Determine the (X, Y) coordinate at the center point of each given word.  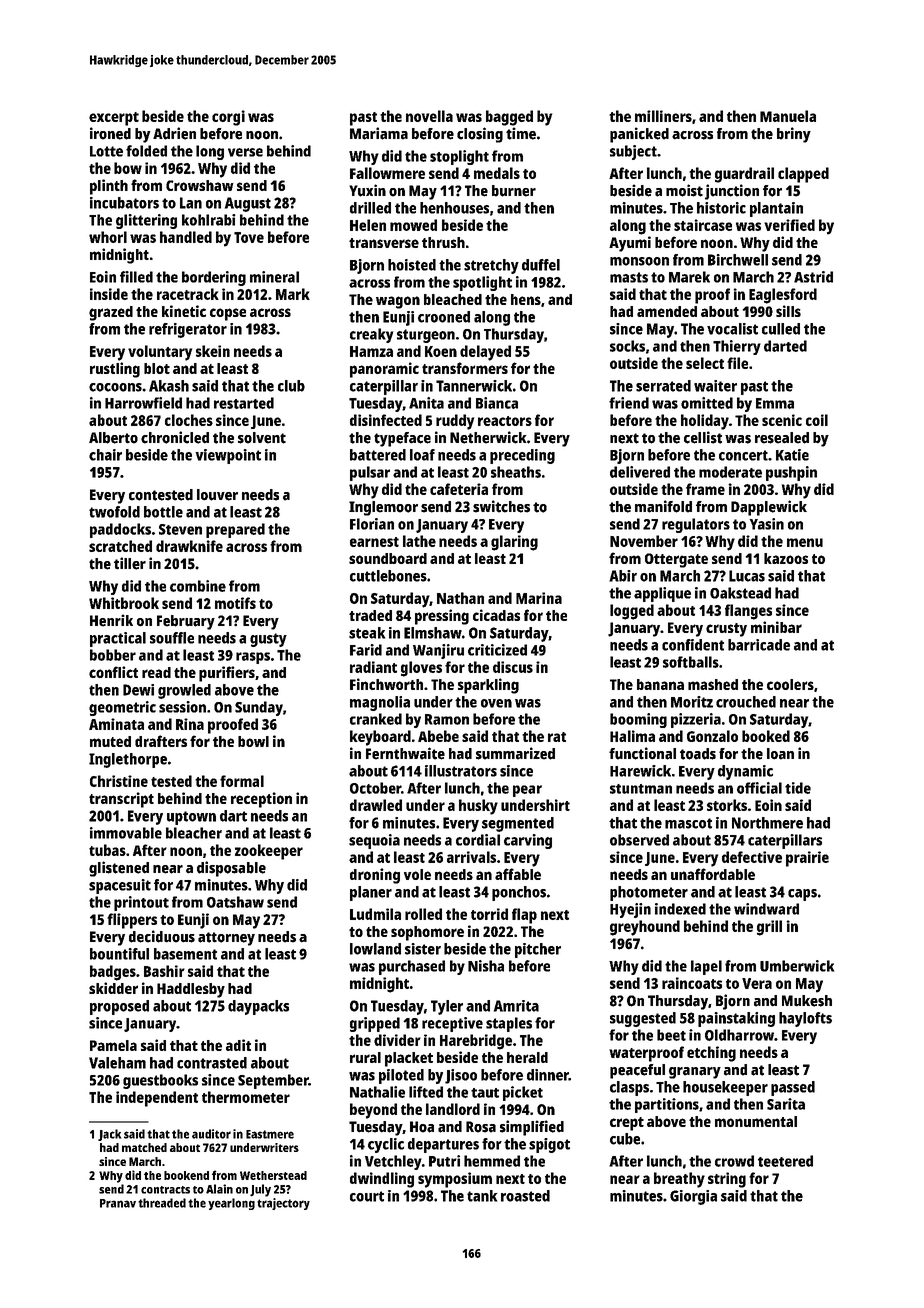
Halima (632, 736)
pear (527, 791)
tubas (107, 850)
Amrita (516, 1006)
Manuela (788, 116)
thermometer (246, 1097)
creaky (371, 335)
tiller (130, 563)
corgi (228, 118)
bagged (509, 118)
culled (781, 329)
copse (228, 314)
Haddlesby (191, 990)
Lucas (747, 576)
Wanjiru (438, 651)
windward (766, 909)
